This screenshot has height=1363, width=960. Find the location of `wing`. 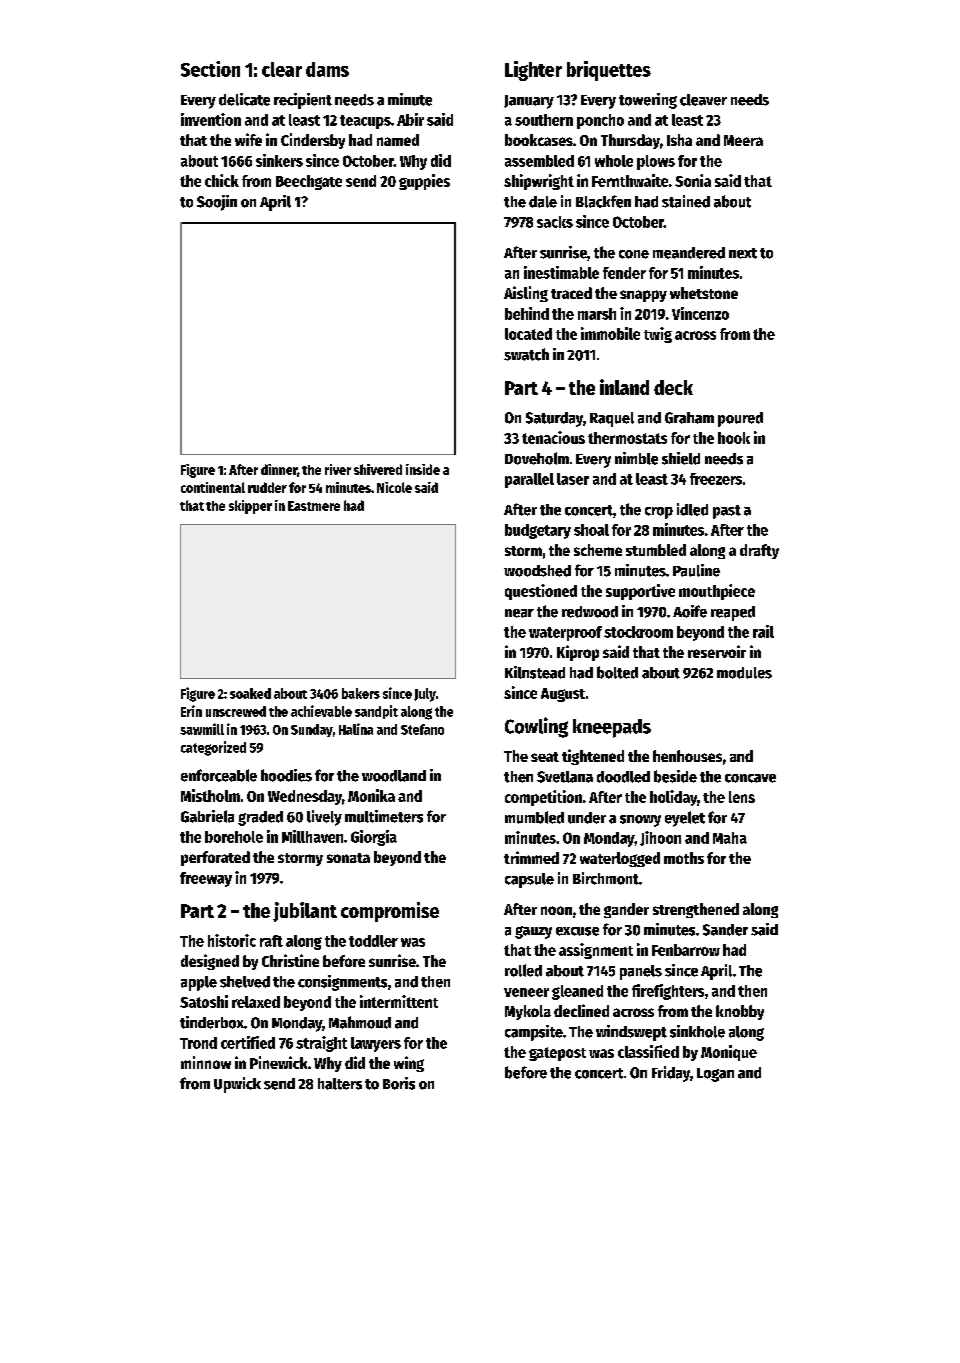

wing is located at coordinates (409, 1064).
